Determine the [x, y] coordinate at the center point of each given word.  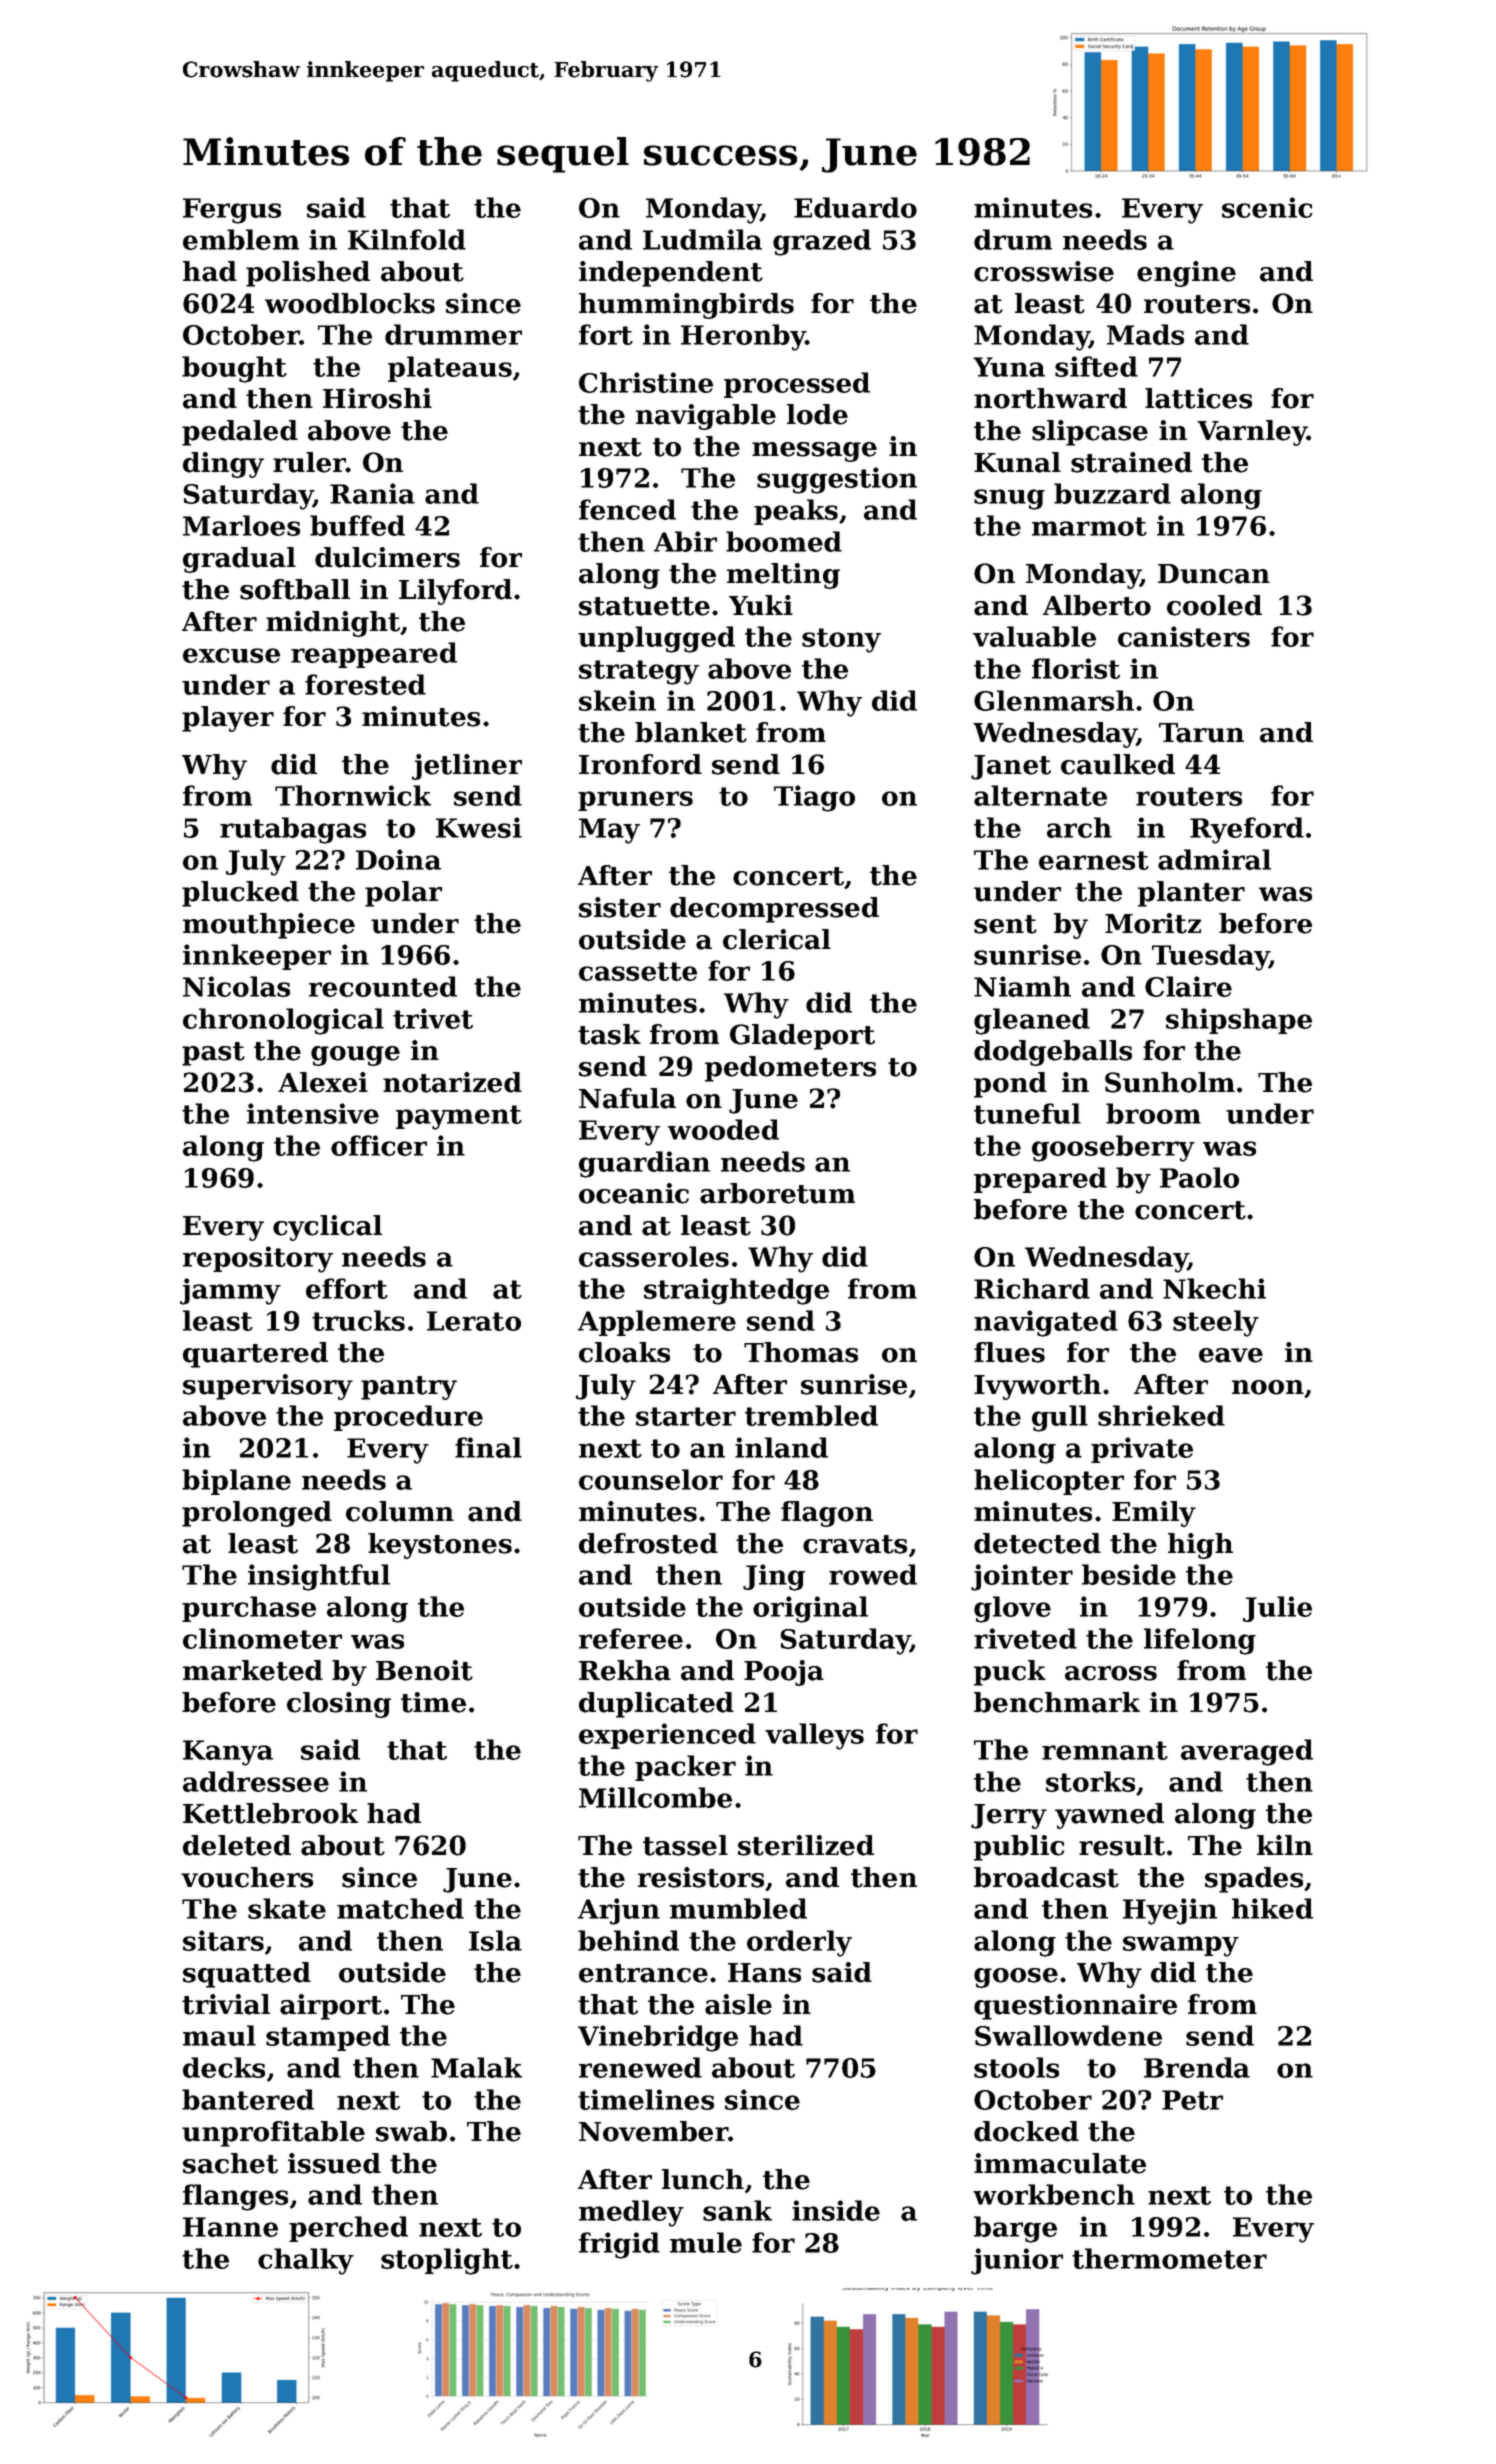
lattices [1198, 398]
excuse [231, 655]
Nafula [627, 1098]
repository [258, 1259]
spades [1254, 1880]
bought [234, 369]
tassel [685, 1845]
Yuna [1009, 367]
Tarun [1201, 733]
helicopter [1049, 1482]
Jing [774, 1577]
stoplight [447, 2261]
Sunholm [1170, 1082]
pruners [635, 801]
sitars [223, 1940]
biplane [236, 1482]
